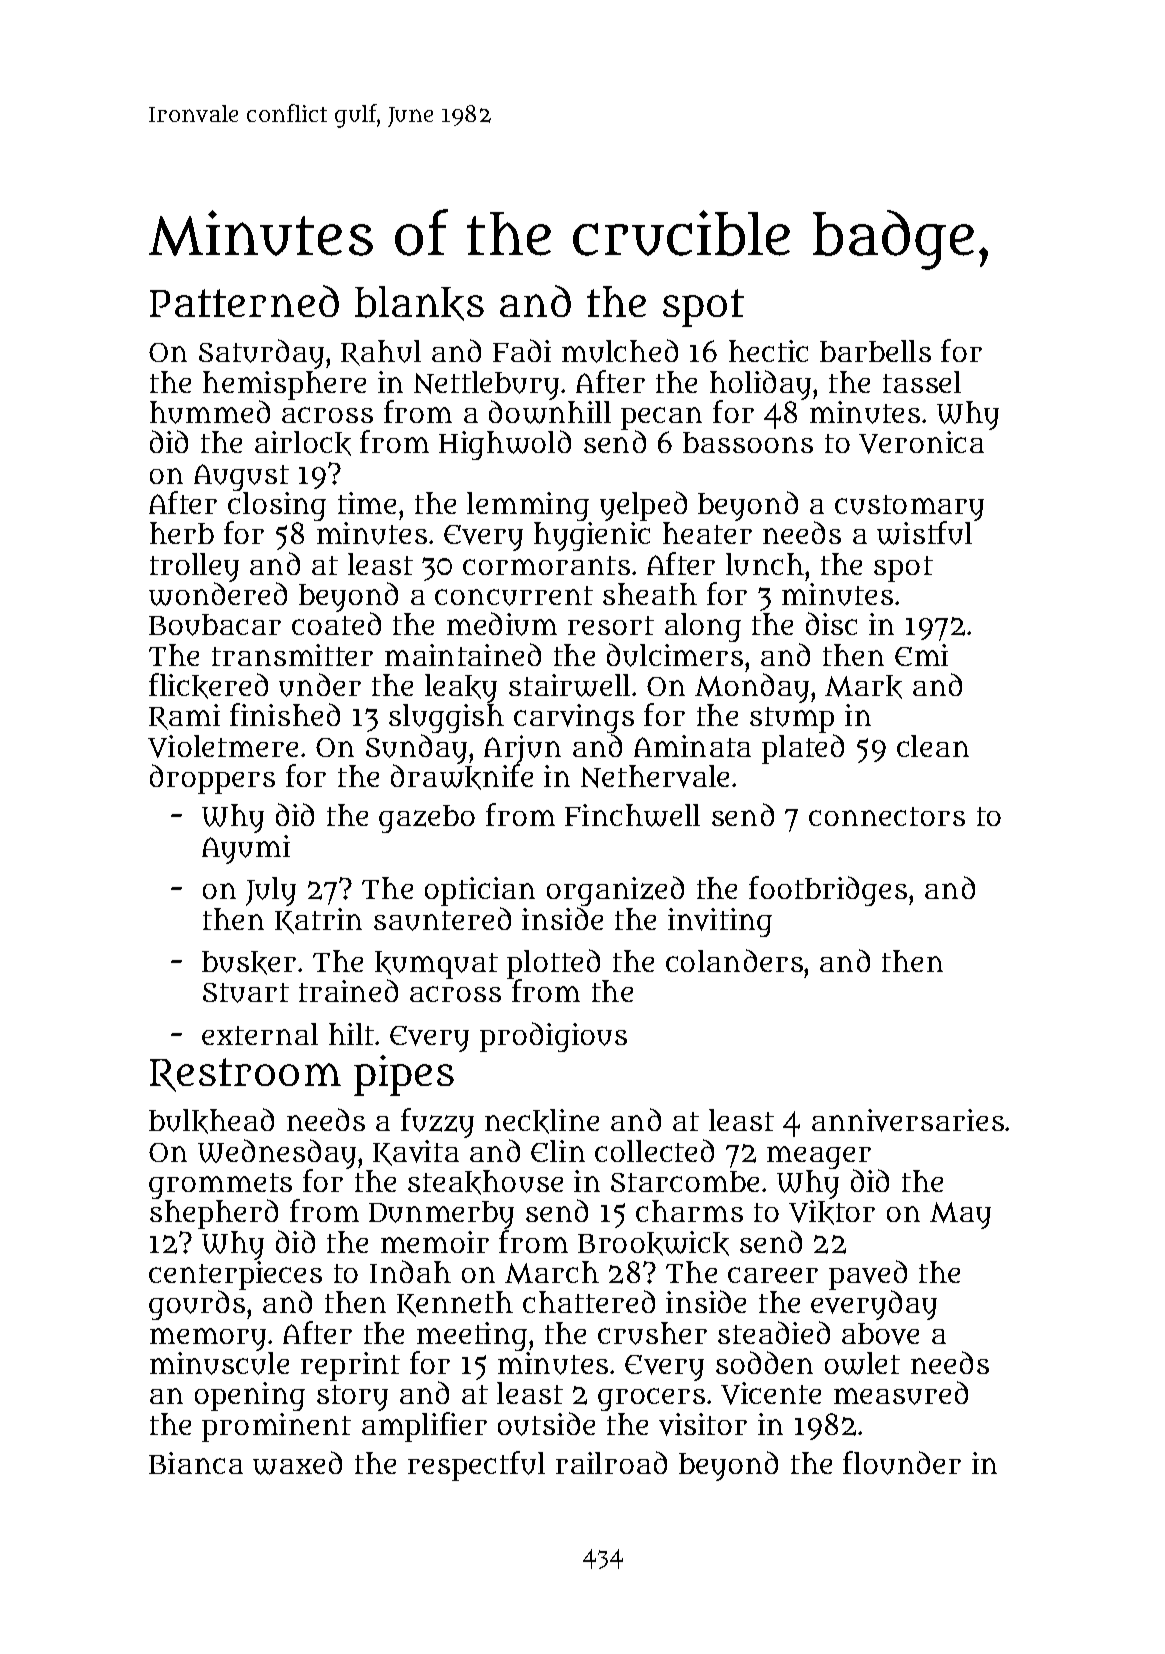 The image size is (1165, 1654). I want to click on prodigious, so click(553, 1037).
